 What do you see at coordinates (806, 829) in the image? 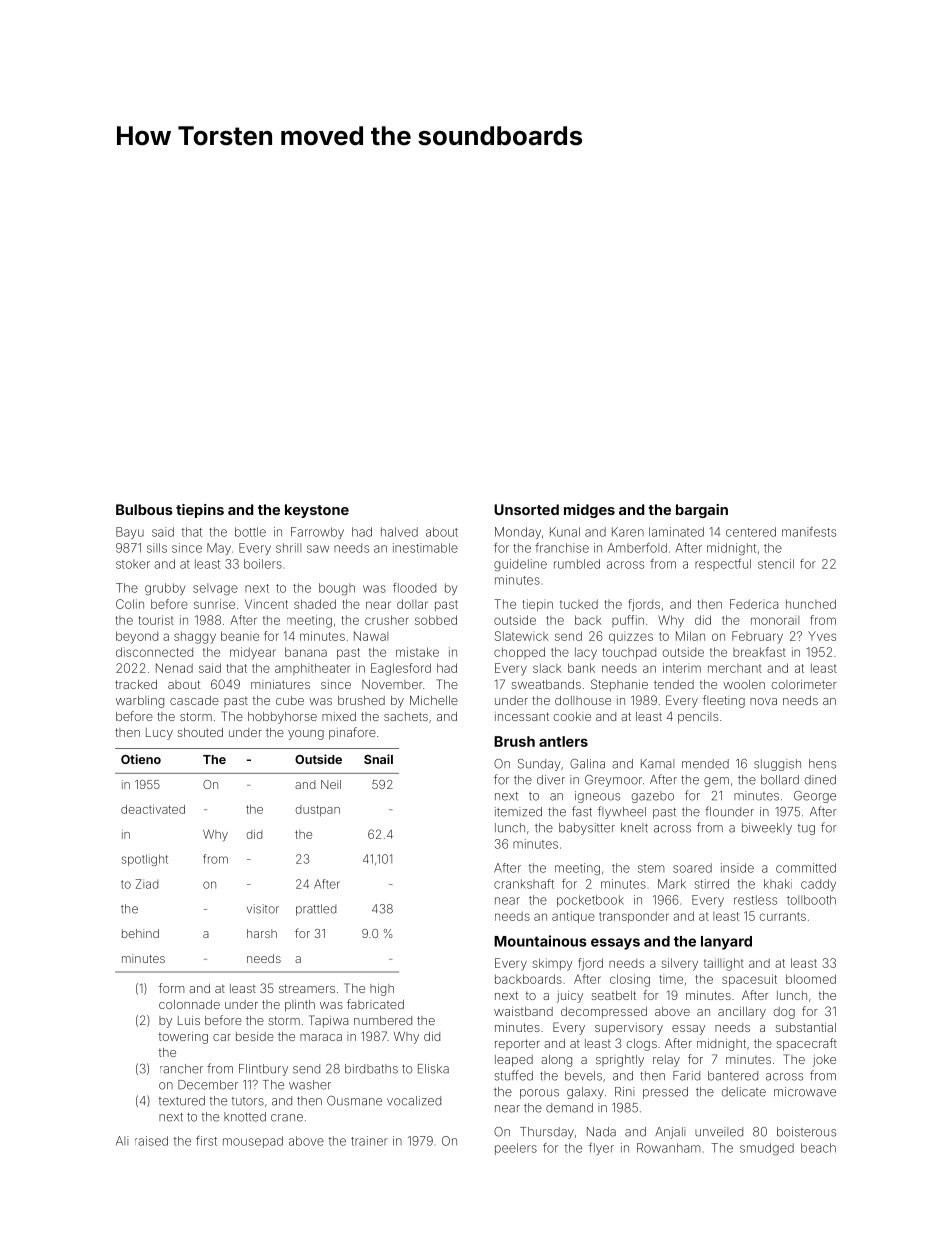
I see `tug` at bounding box center [806, 829].
